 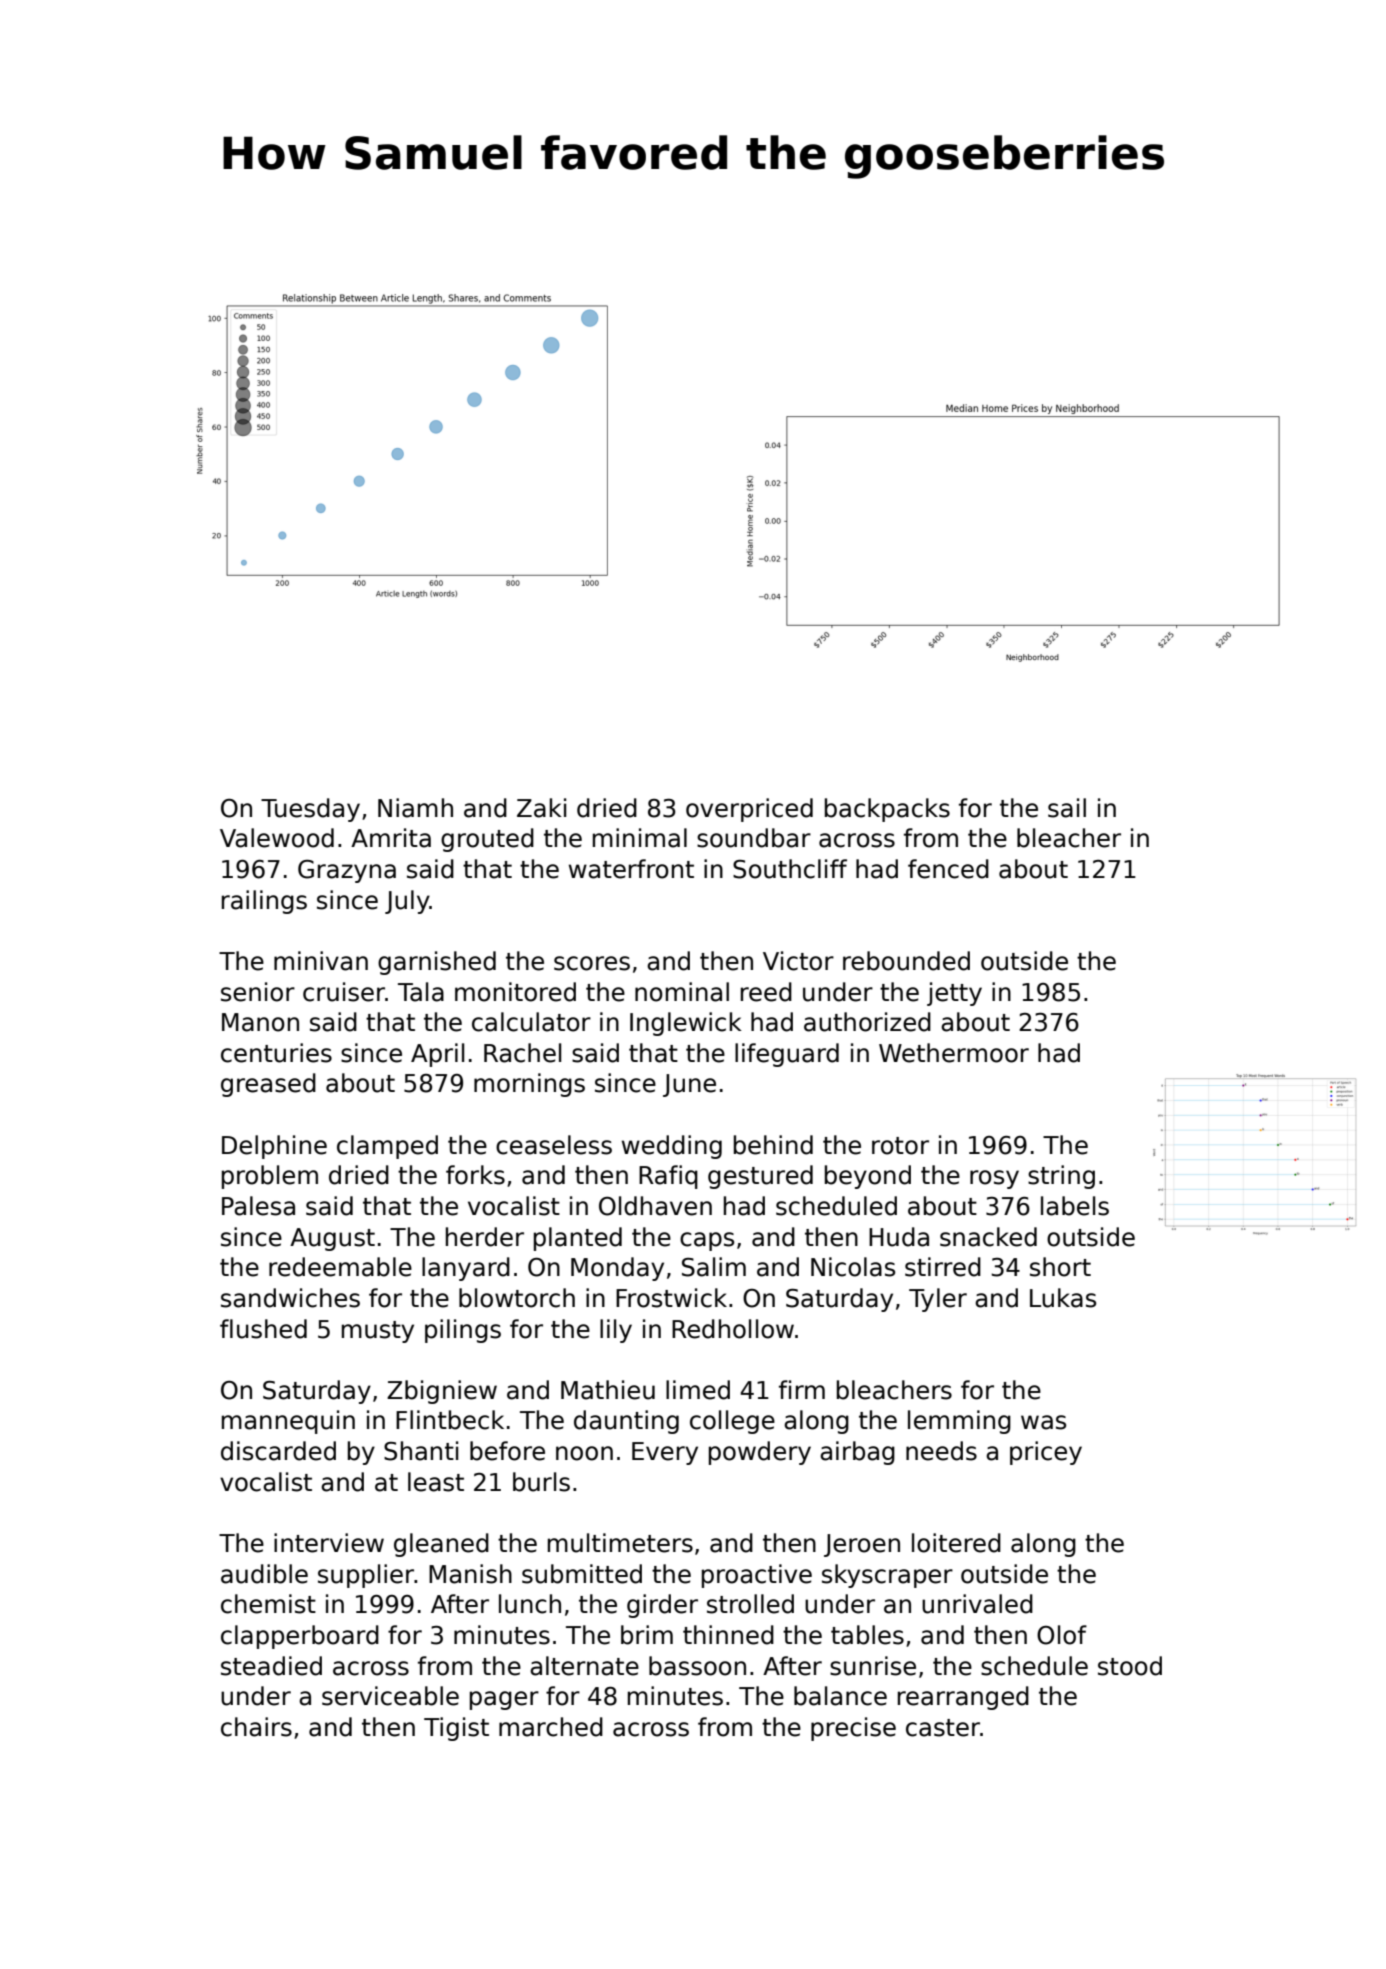 I want to click on sail, so click(x=1067, y=808).
